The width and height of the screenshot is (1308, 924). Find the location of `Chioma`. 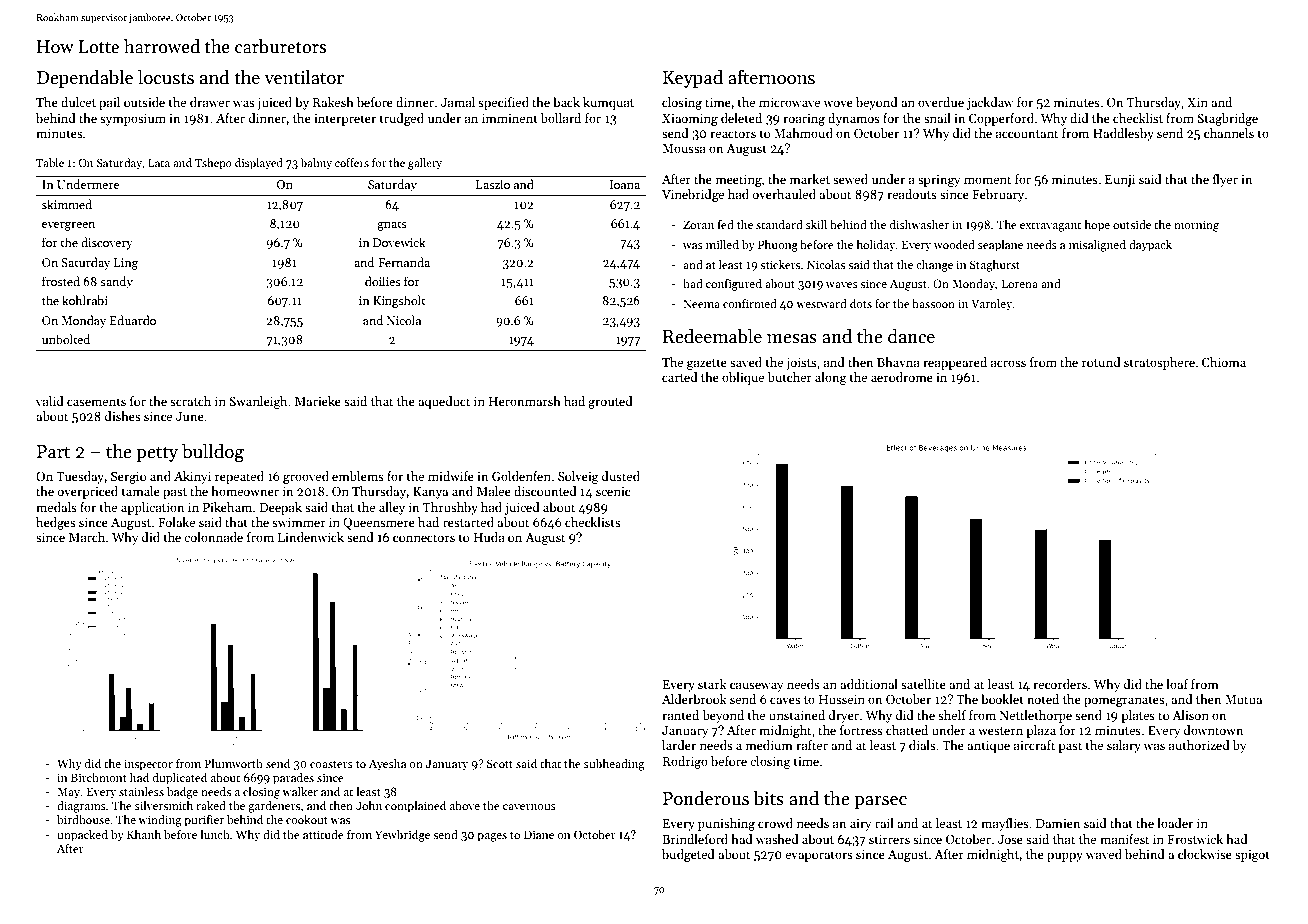

Chioma is located at coordinates (1224, 362).
